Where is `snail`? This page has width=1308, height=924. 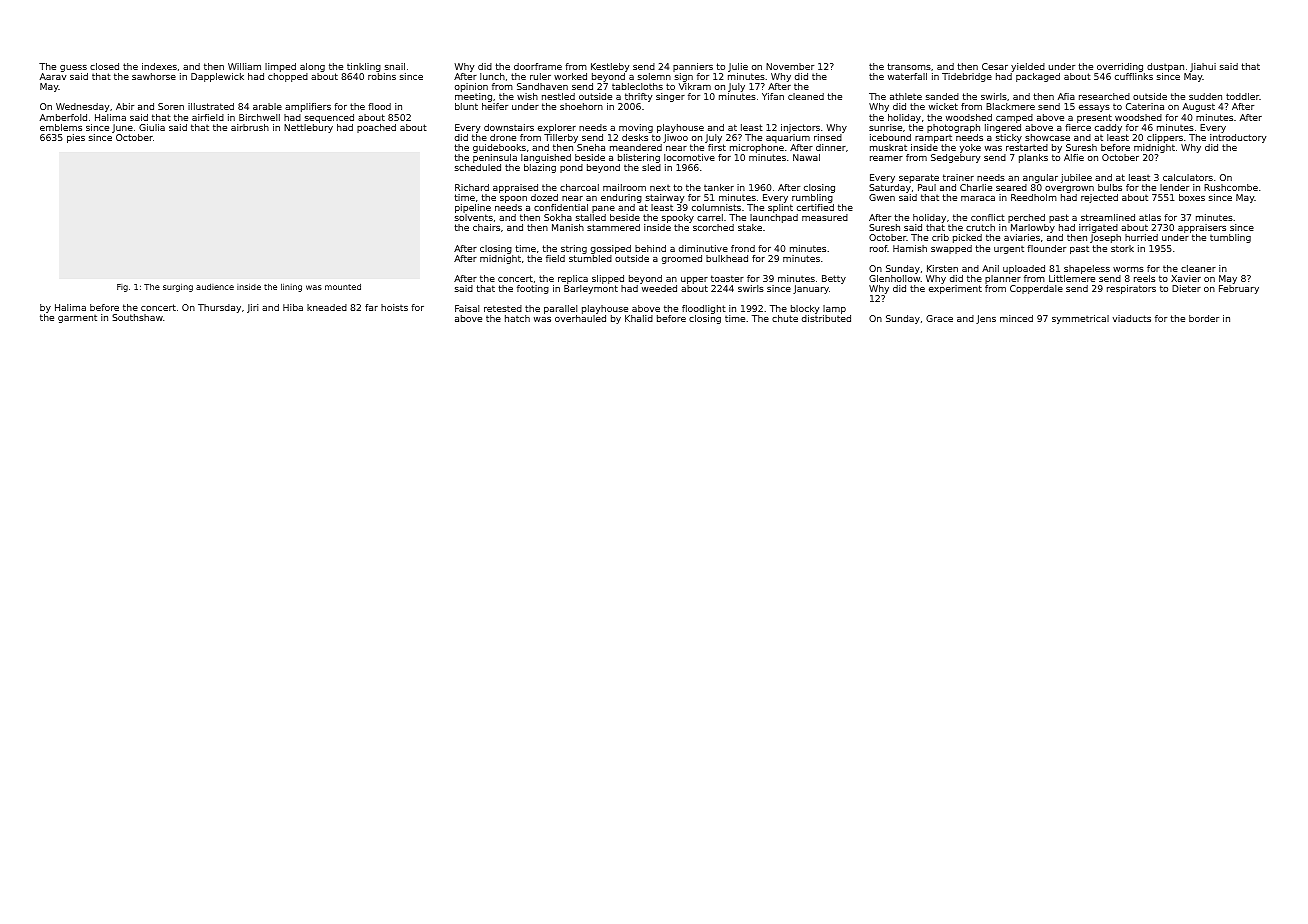
snail is located at coordinates (395, 66).
